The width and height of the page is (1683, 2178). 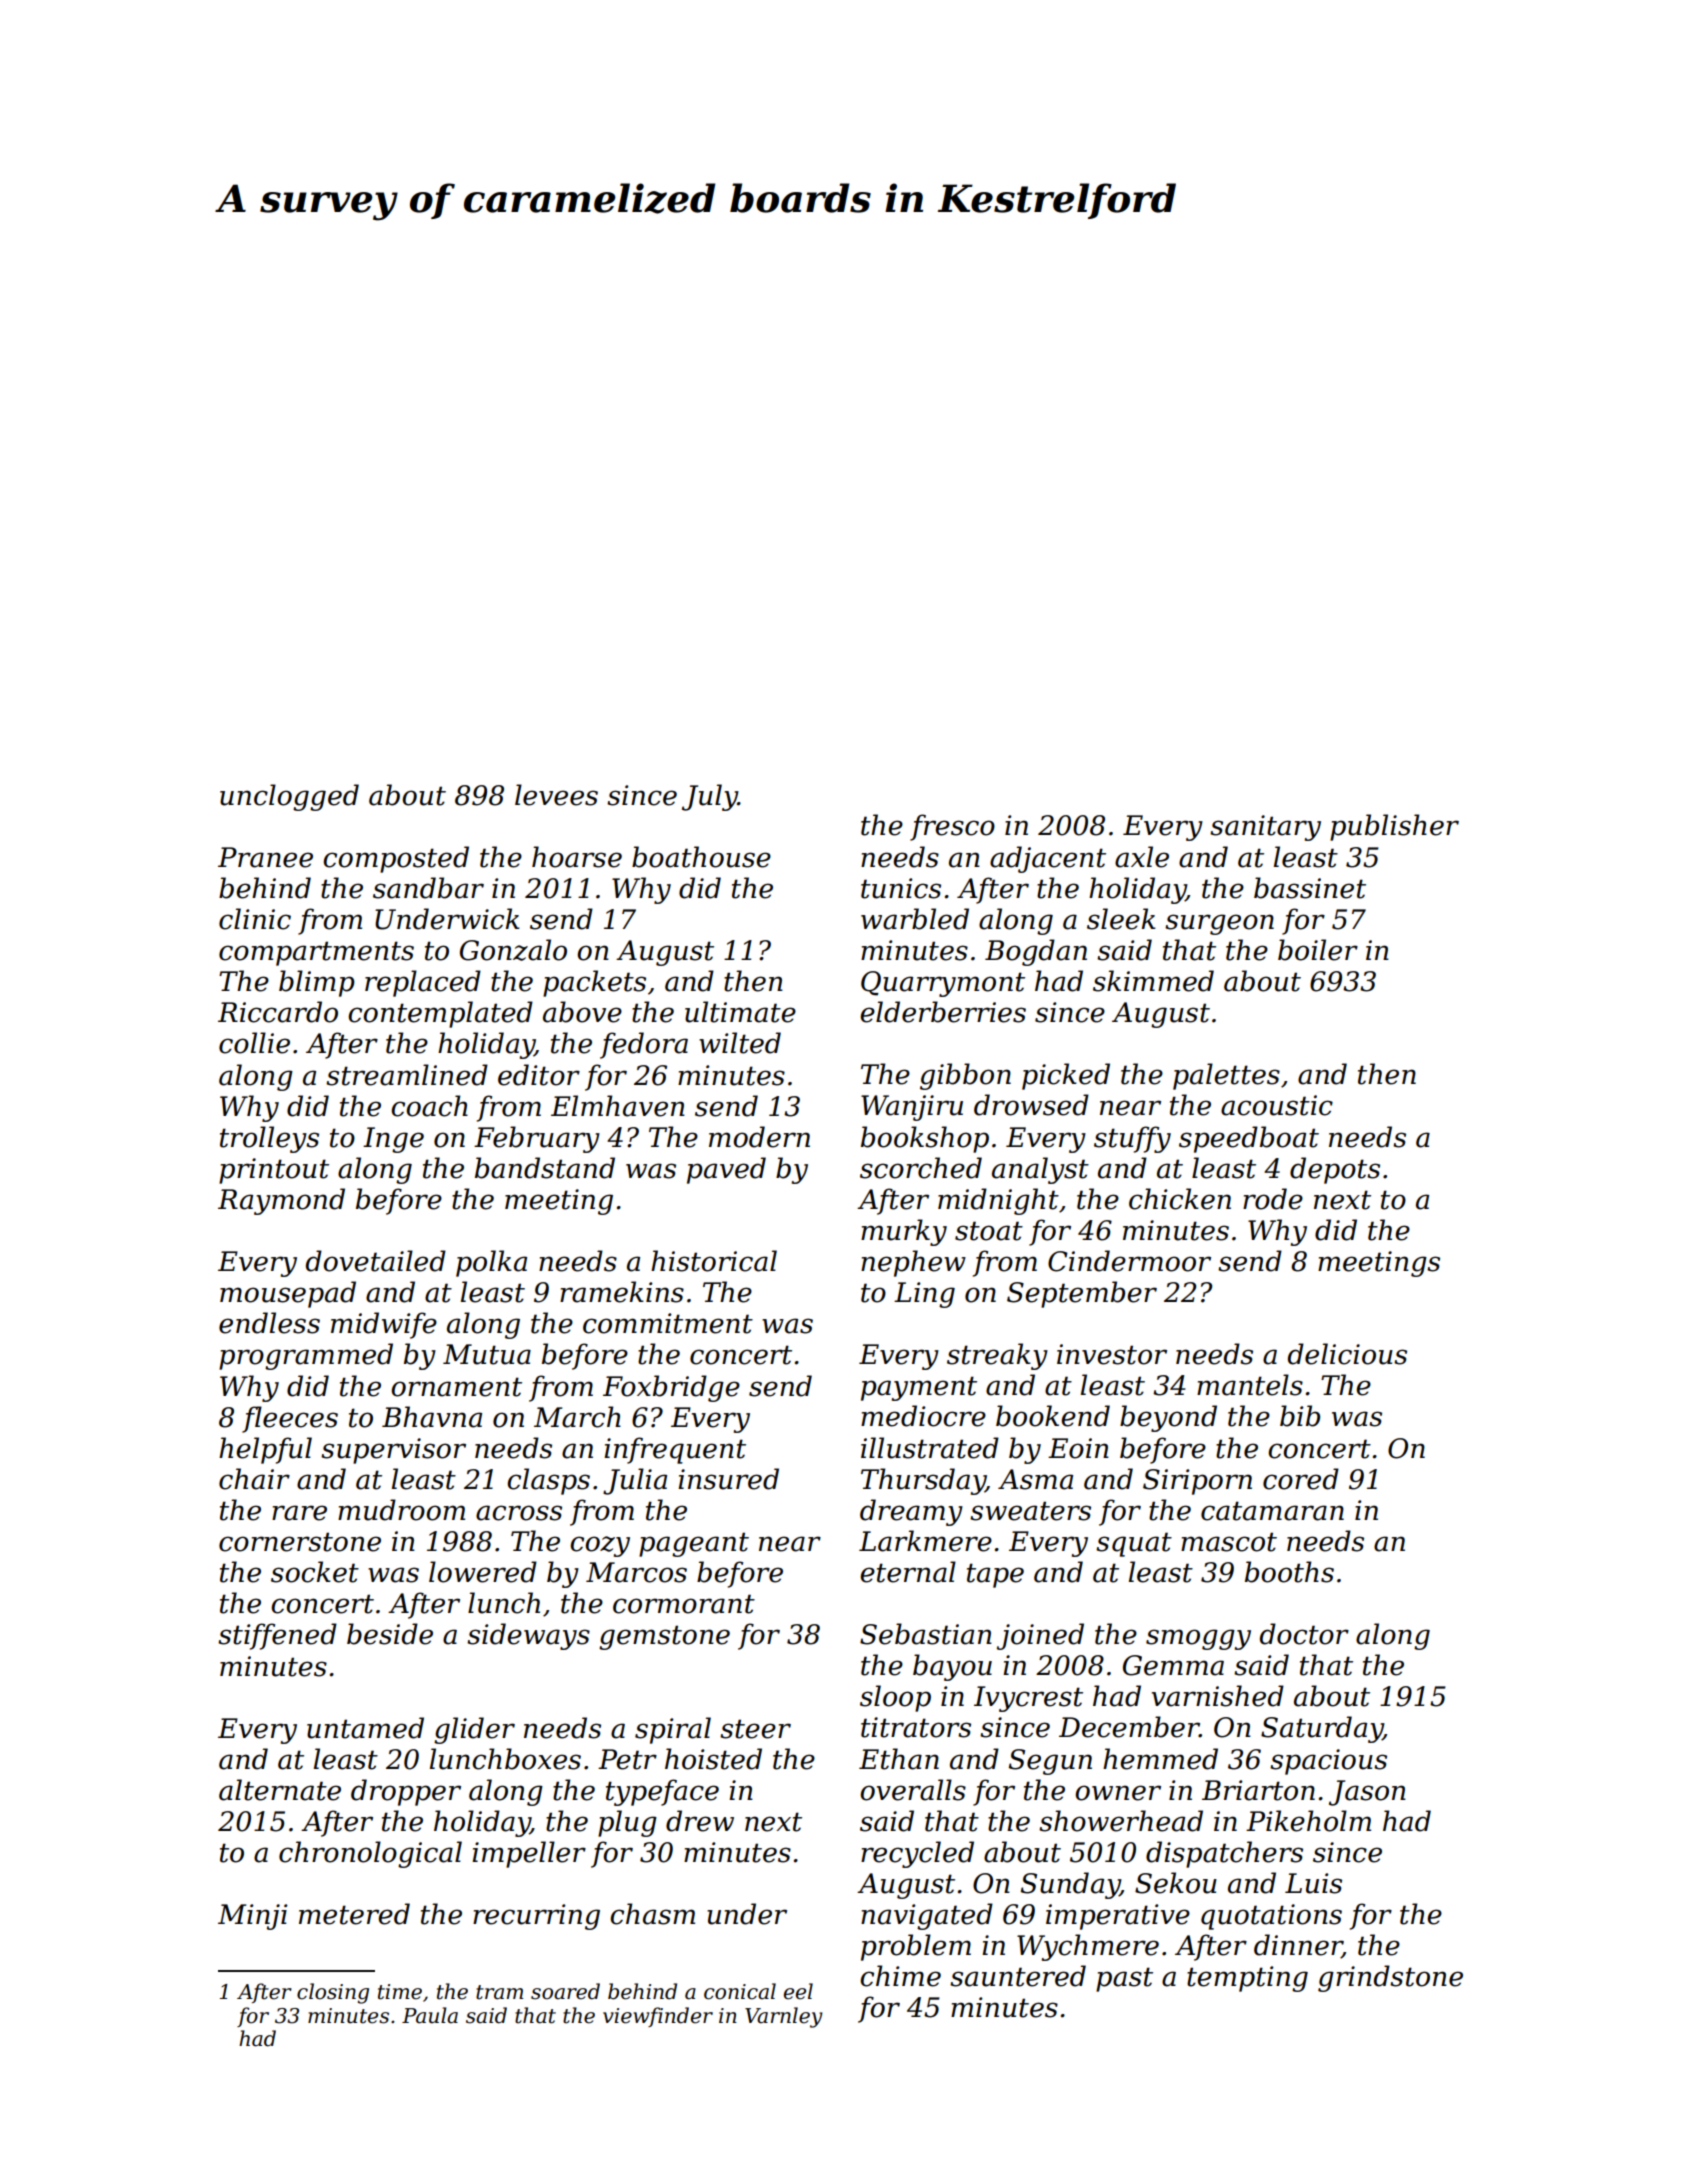 What do you see at coordinates (965, 1076) in the page?
I see `gibbon` at bounding box center [965, 1076].
